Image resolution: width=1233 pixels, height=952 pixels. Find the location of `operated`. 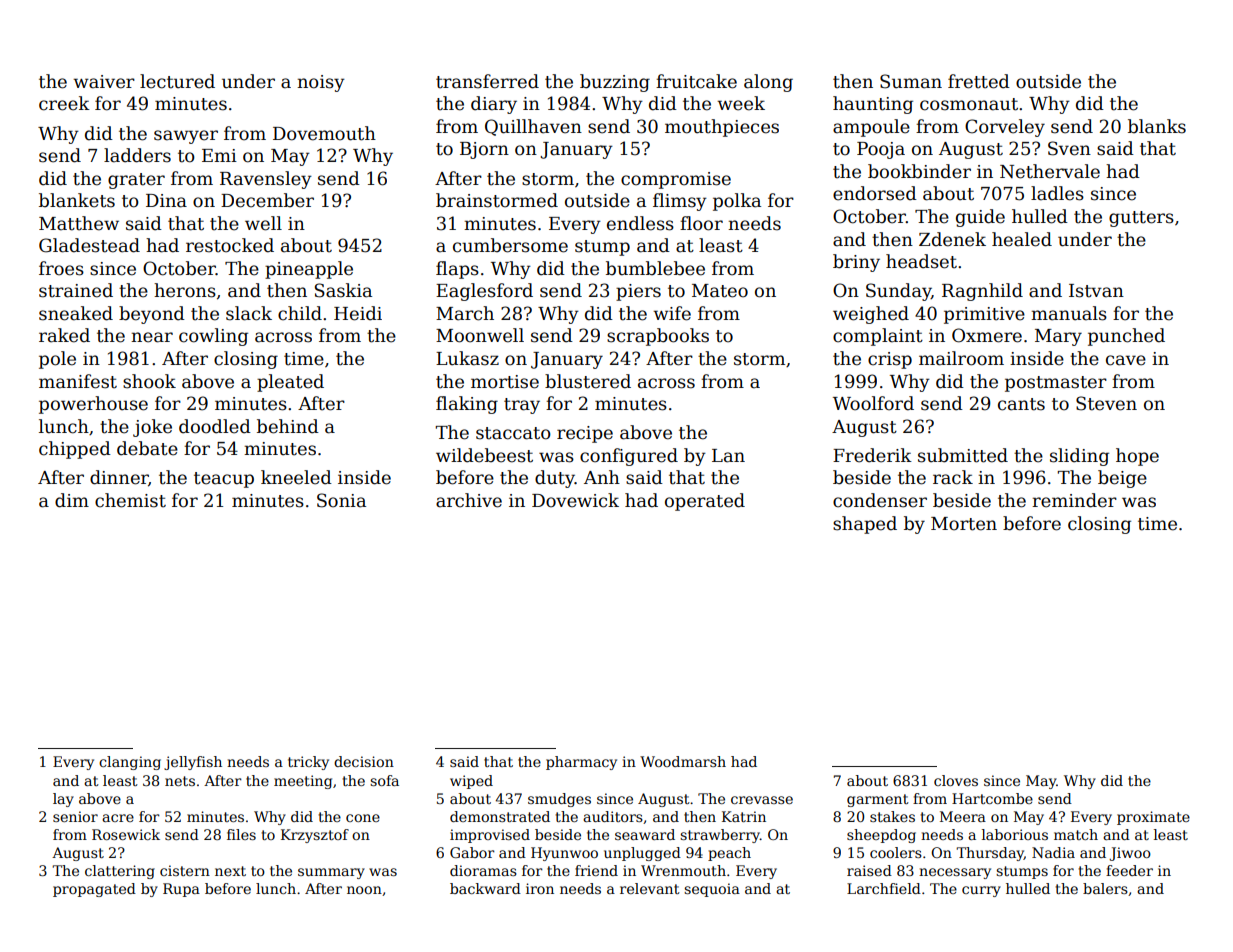

operated is located at coordinates (705, 502).
